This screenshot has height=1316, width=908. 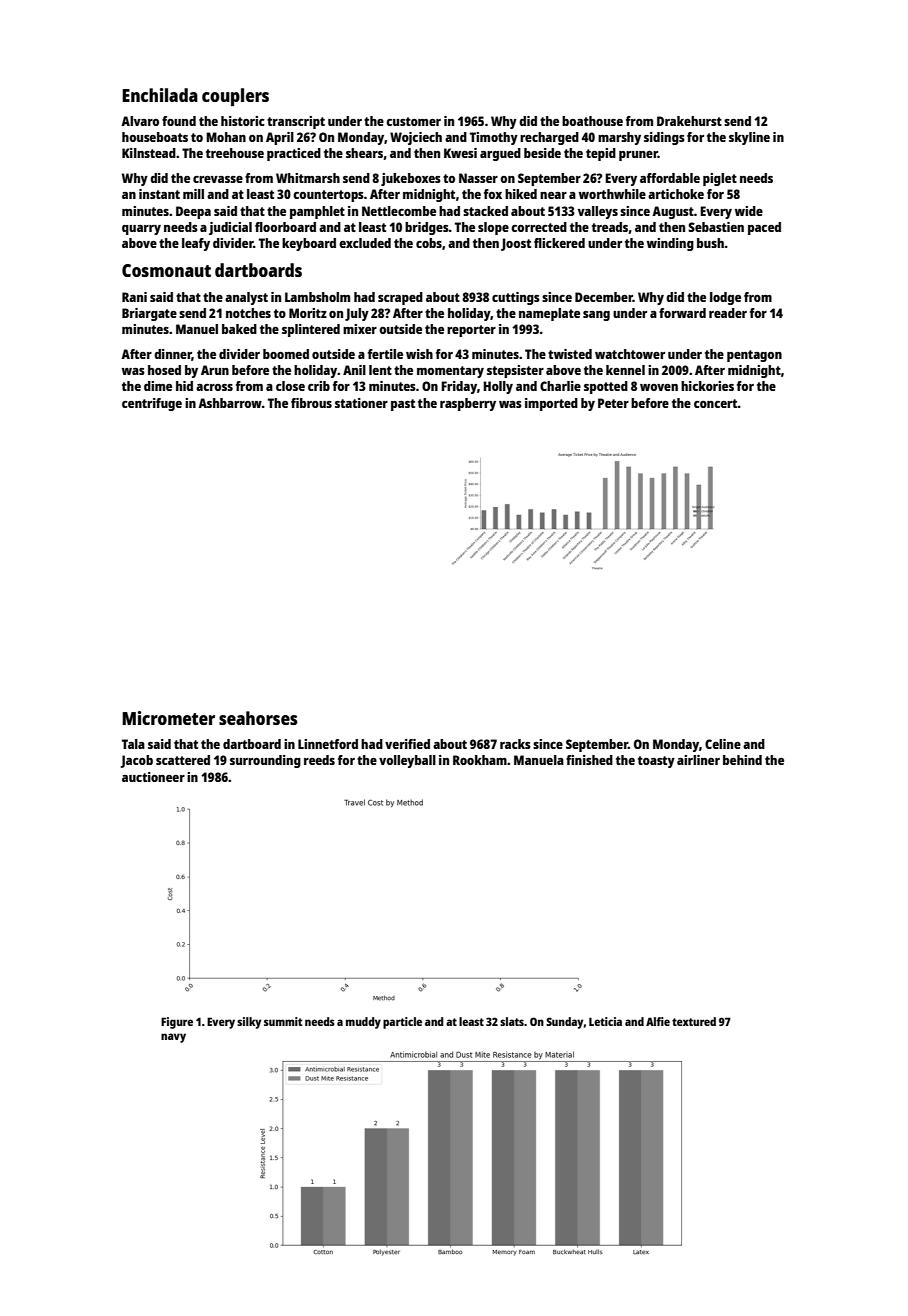 I want to click on toasty, so click(x=656, y=762).
